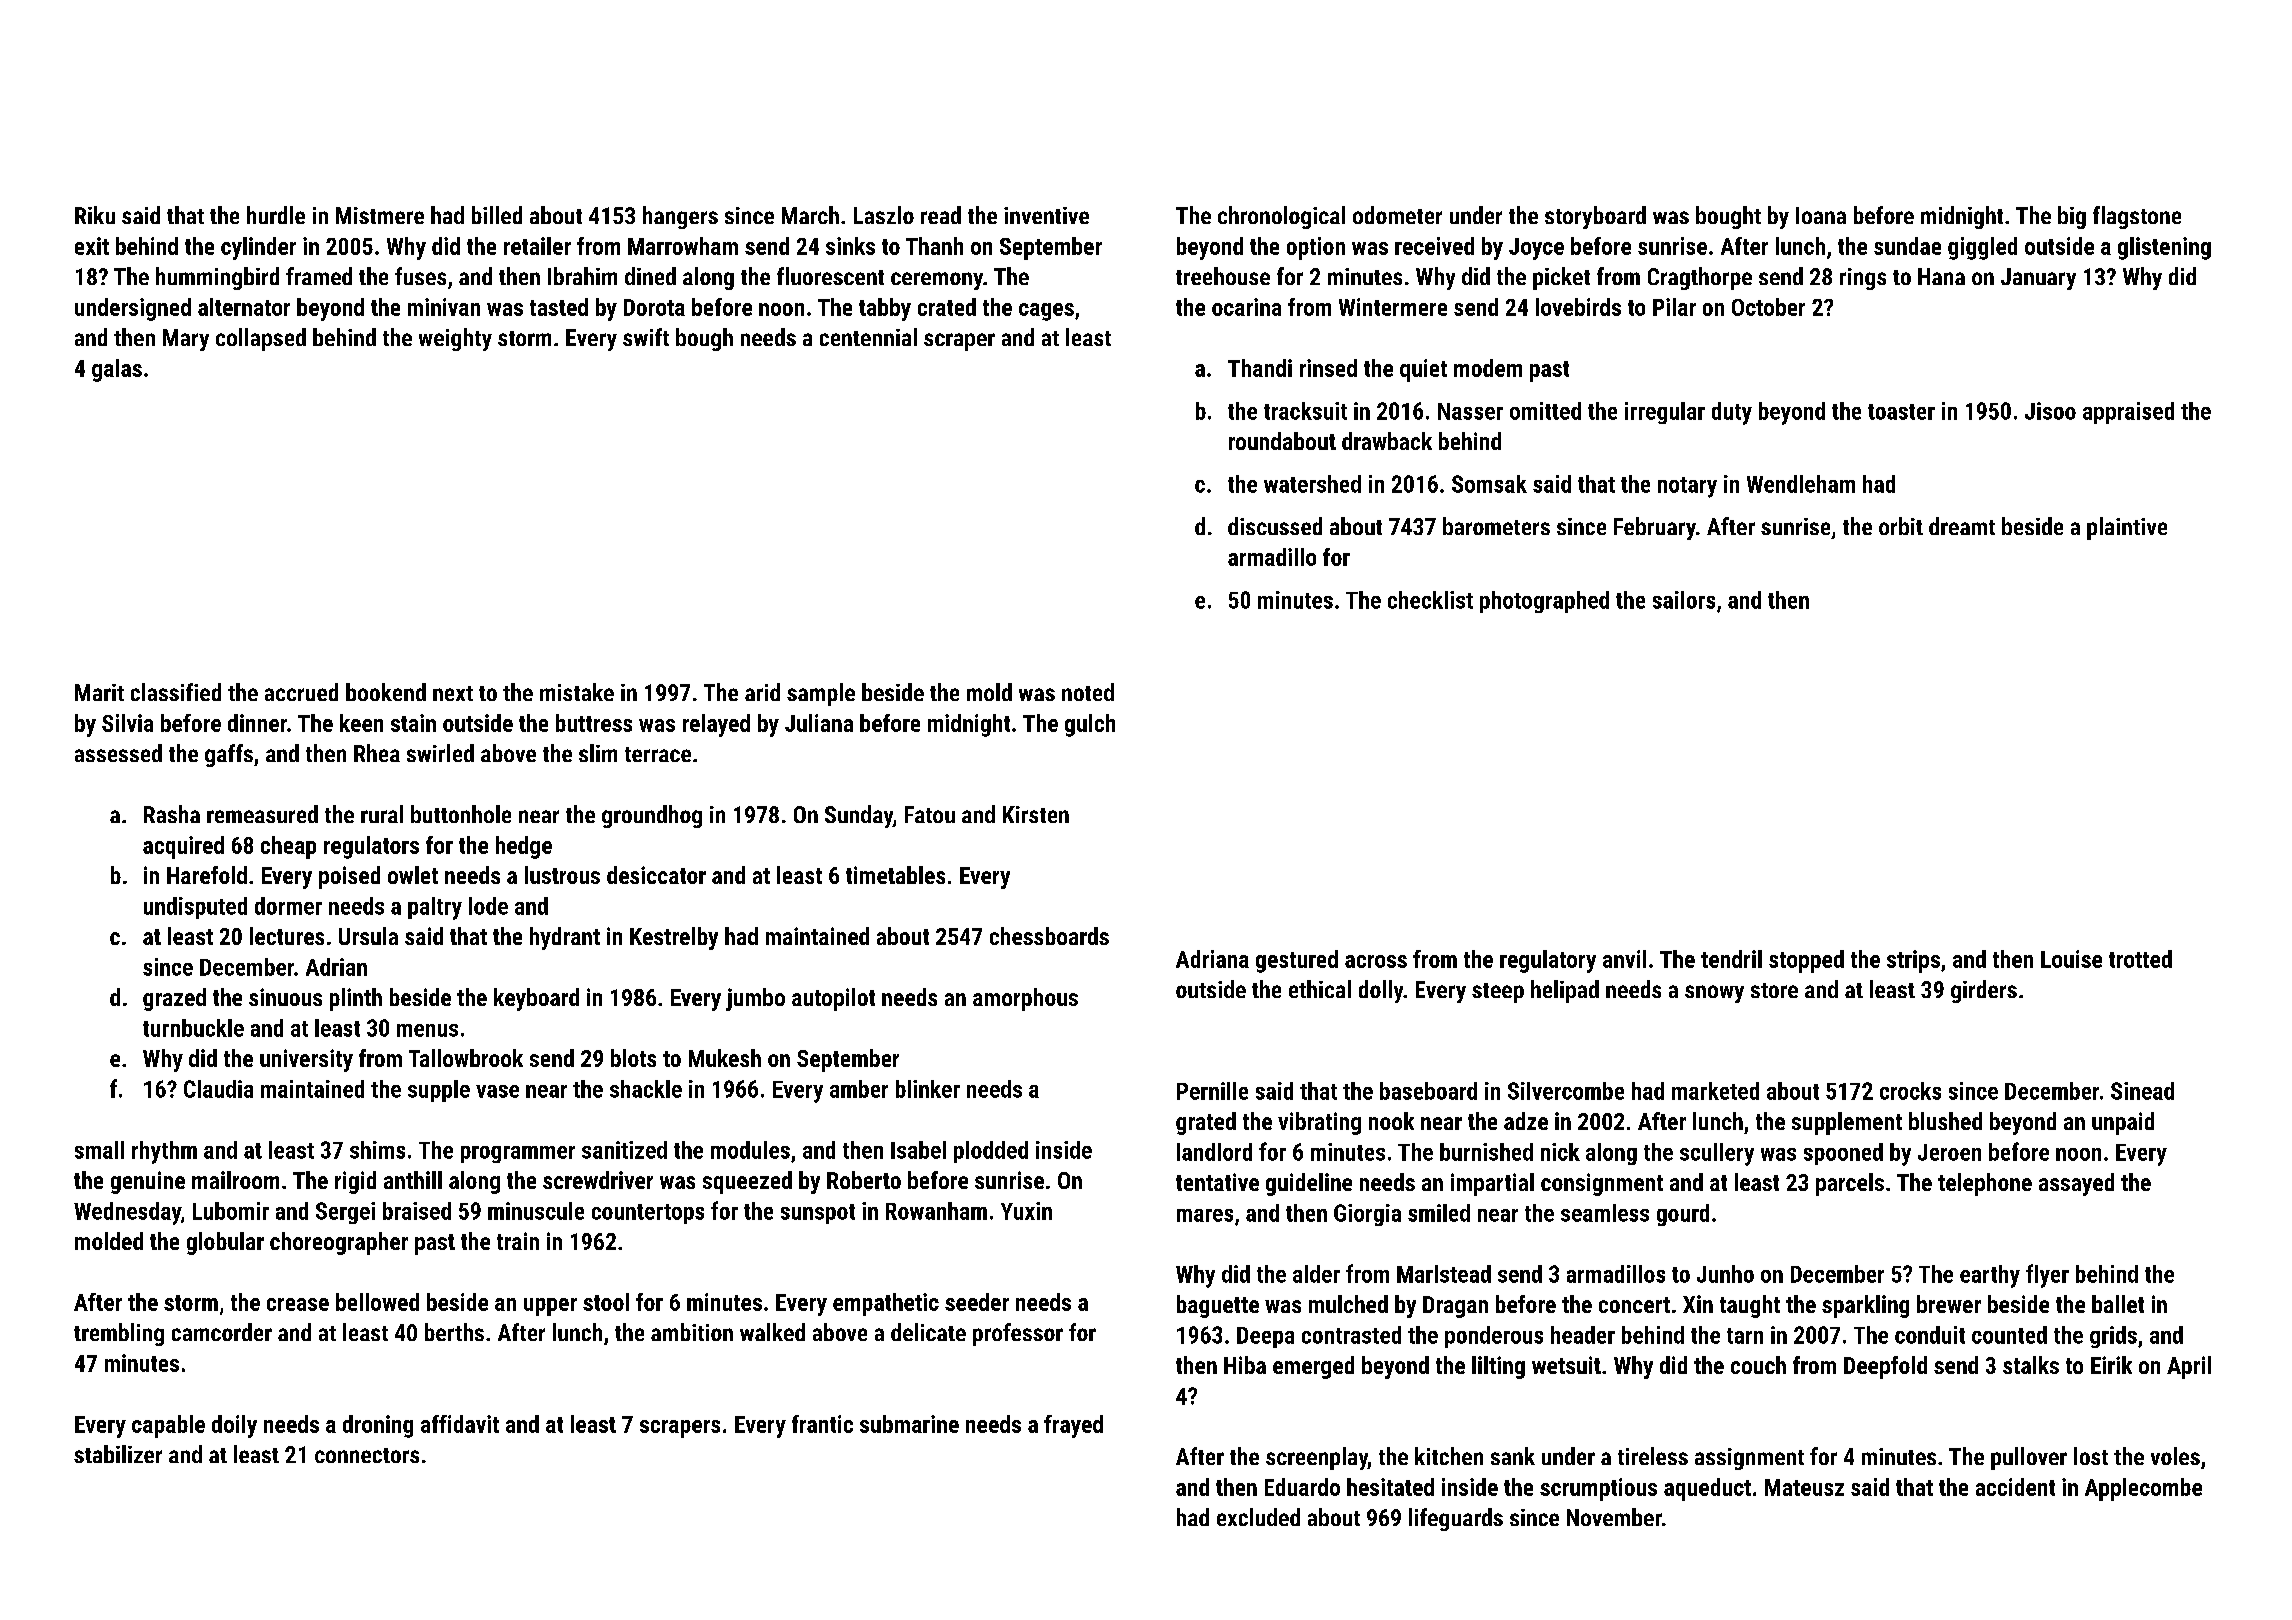  I want to click on sailors, so click(1684, 600).
